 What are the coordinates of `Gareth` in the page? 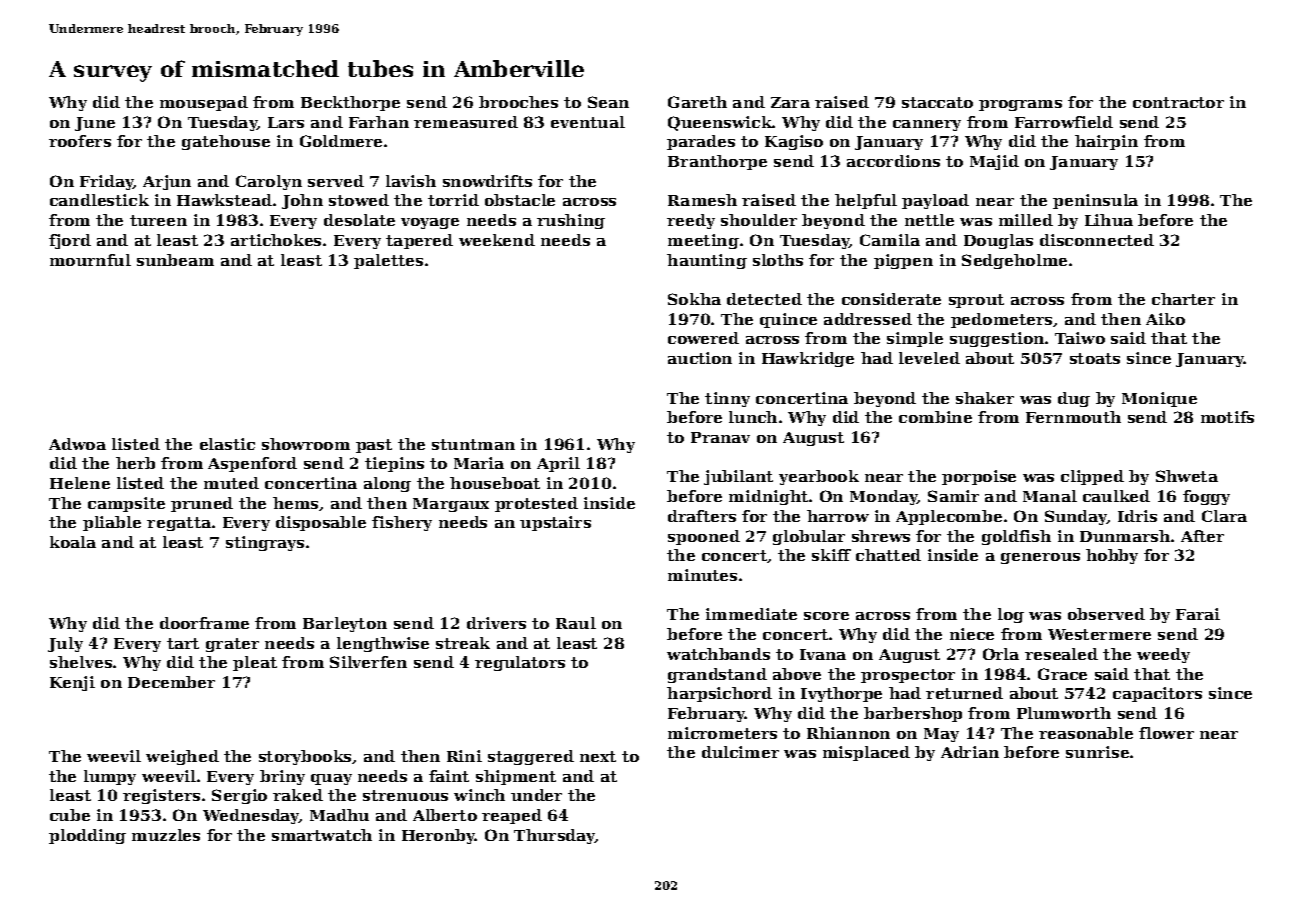 It's located at (697, 102).
